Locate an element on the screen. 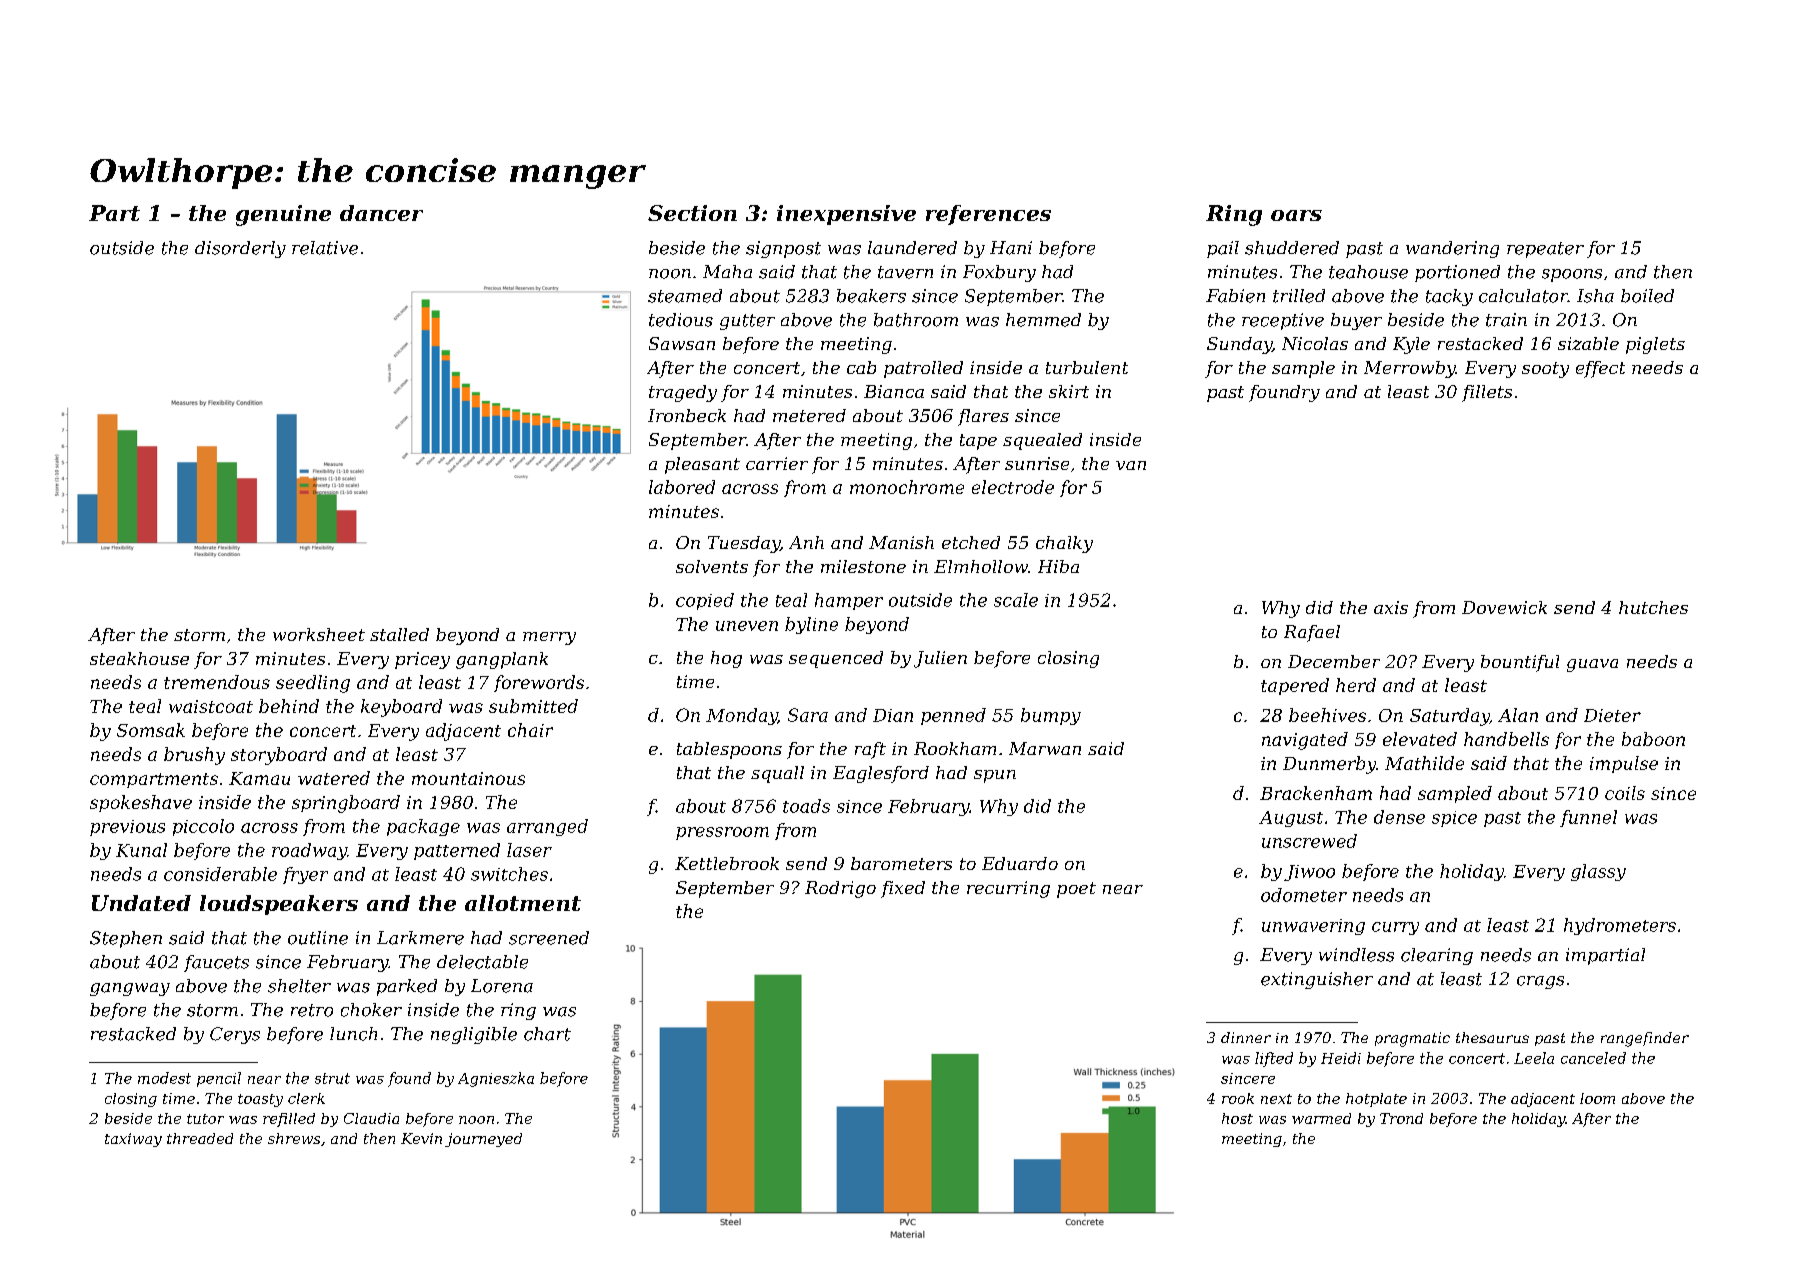  Lorena is located at coordinates (502, 986).
